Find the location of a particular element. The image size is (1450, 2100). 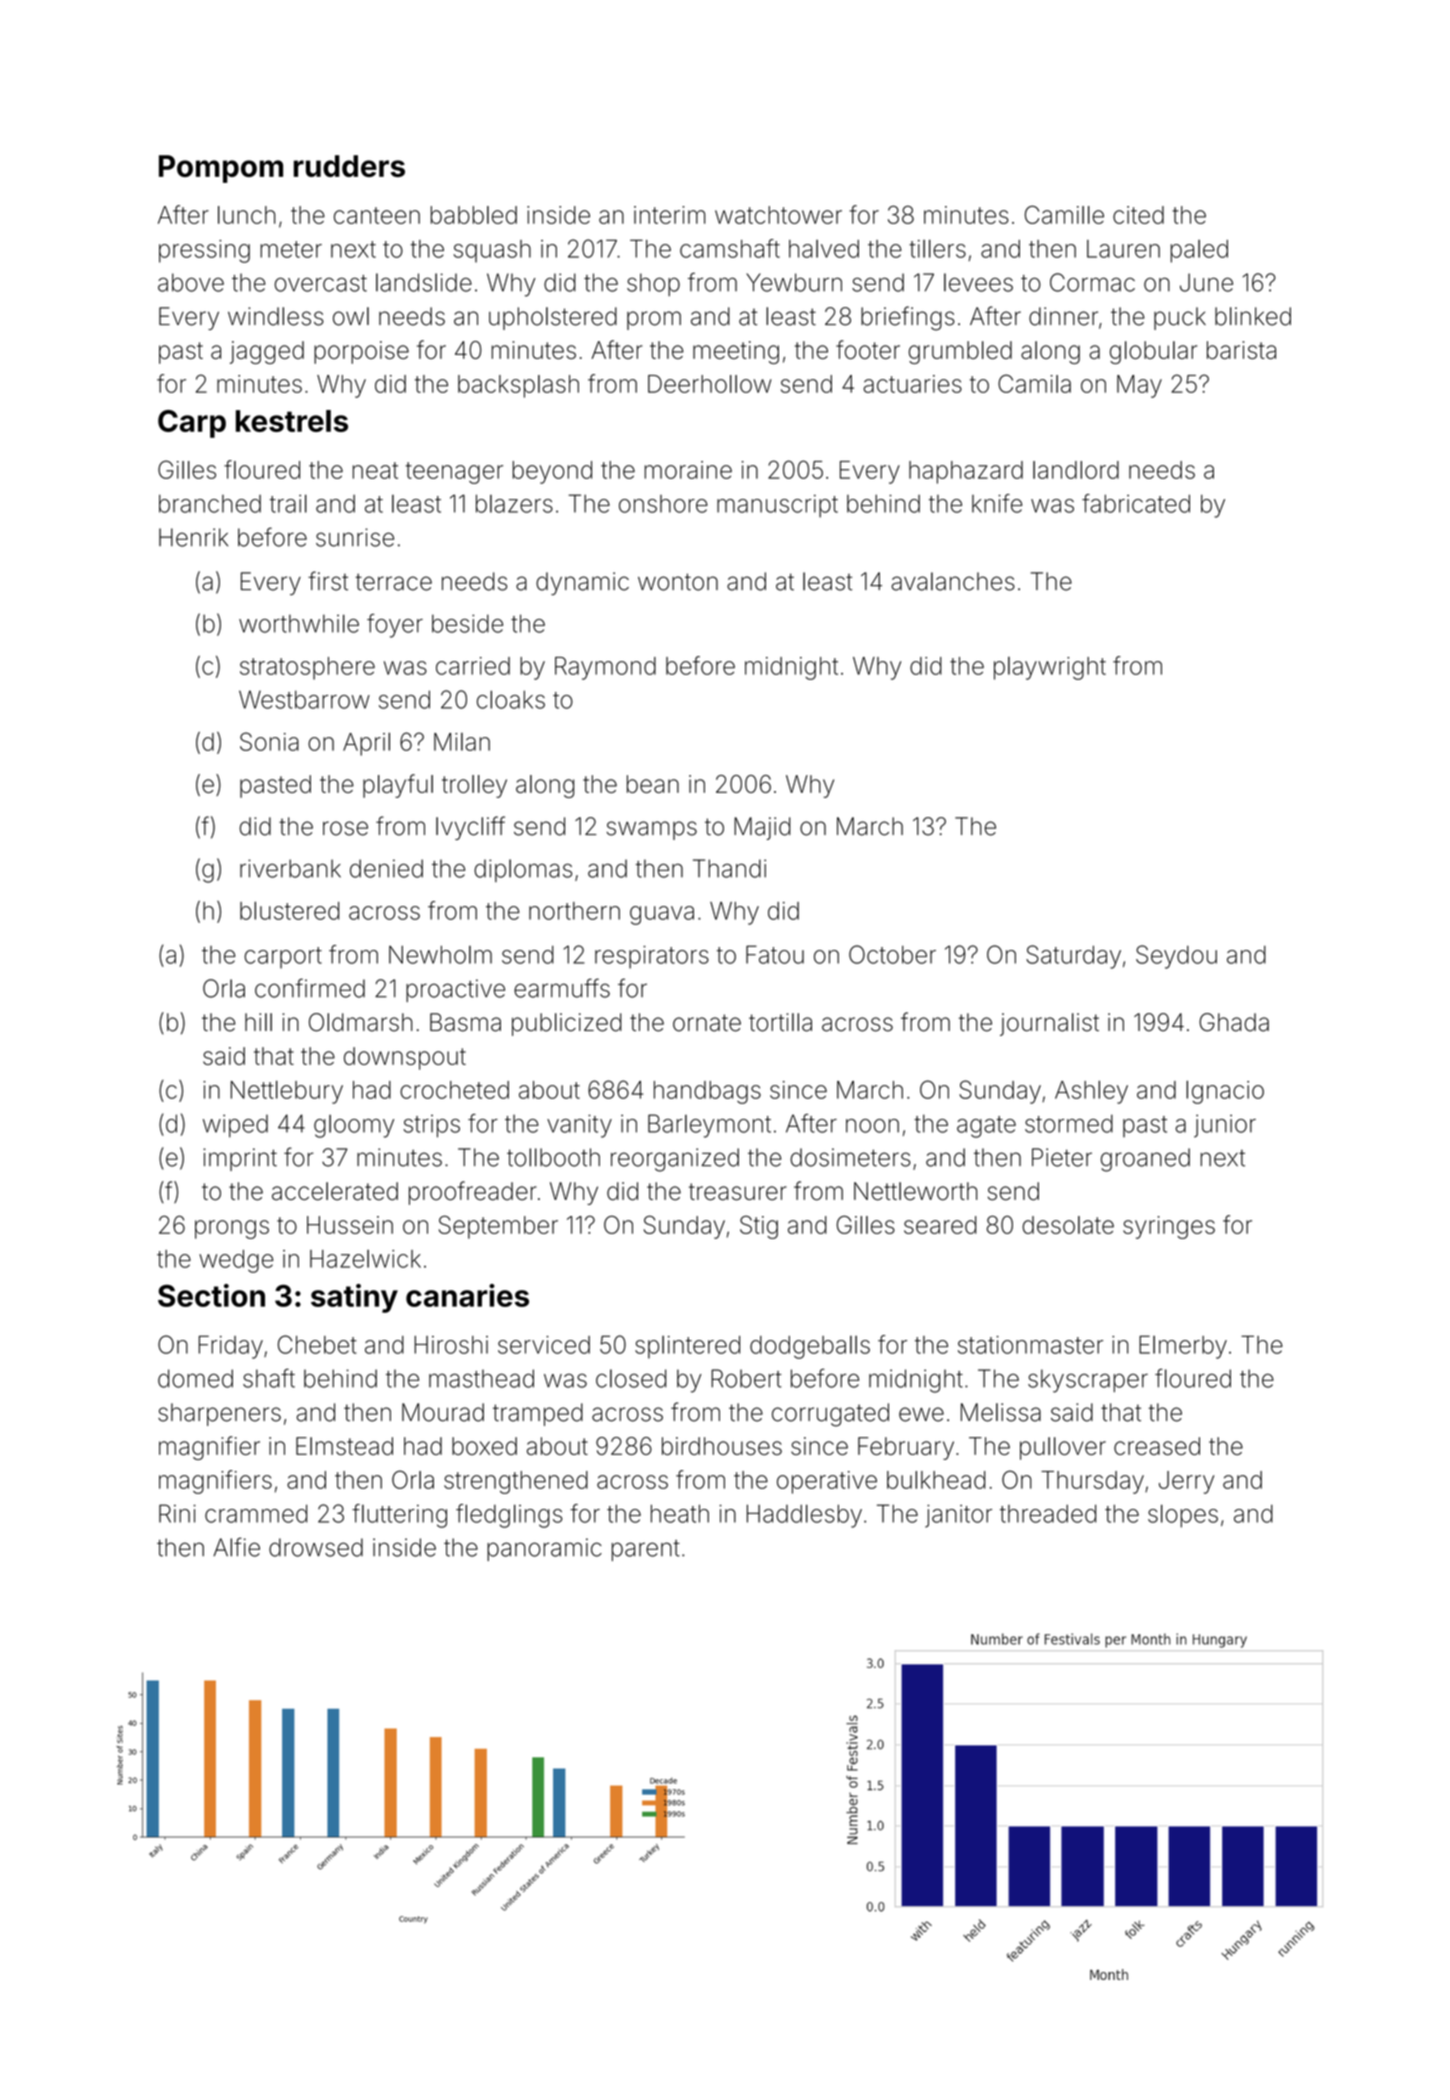

paled is located at coordinates (1199, 251).
